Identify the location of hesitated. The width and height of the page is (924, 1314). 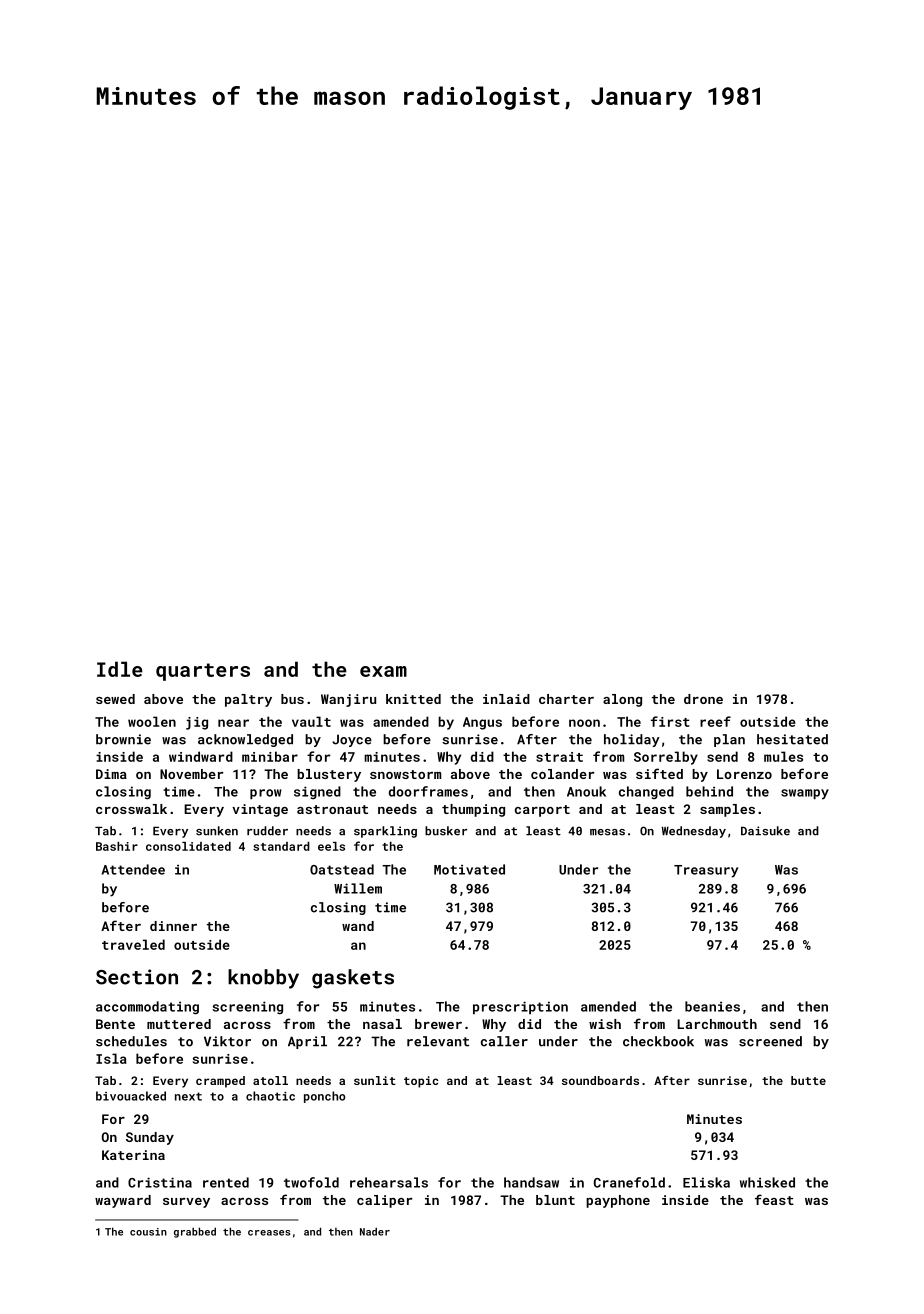
(792, 739).
